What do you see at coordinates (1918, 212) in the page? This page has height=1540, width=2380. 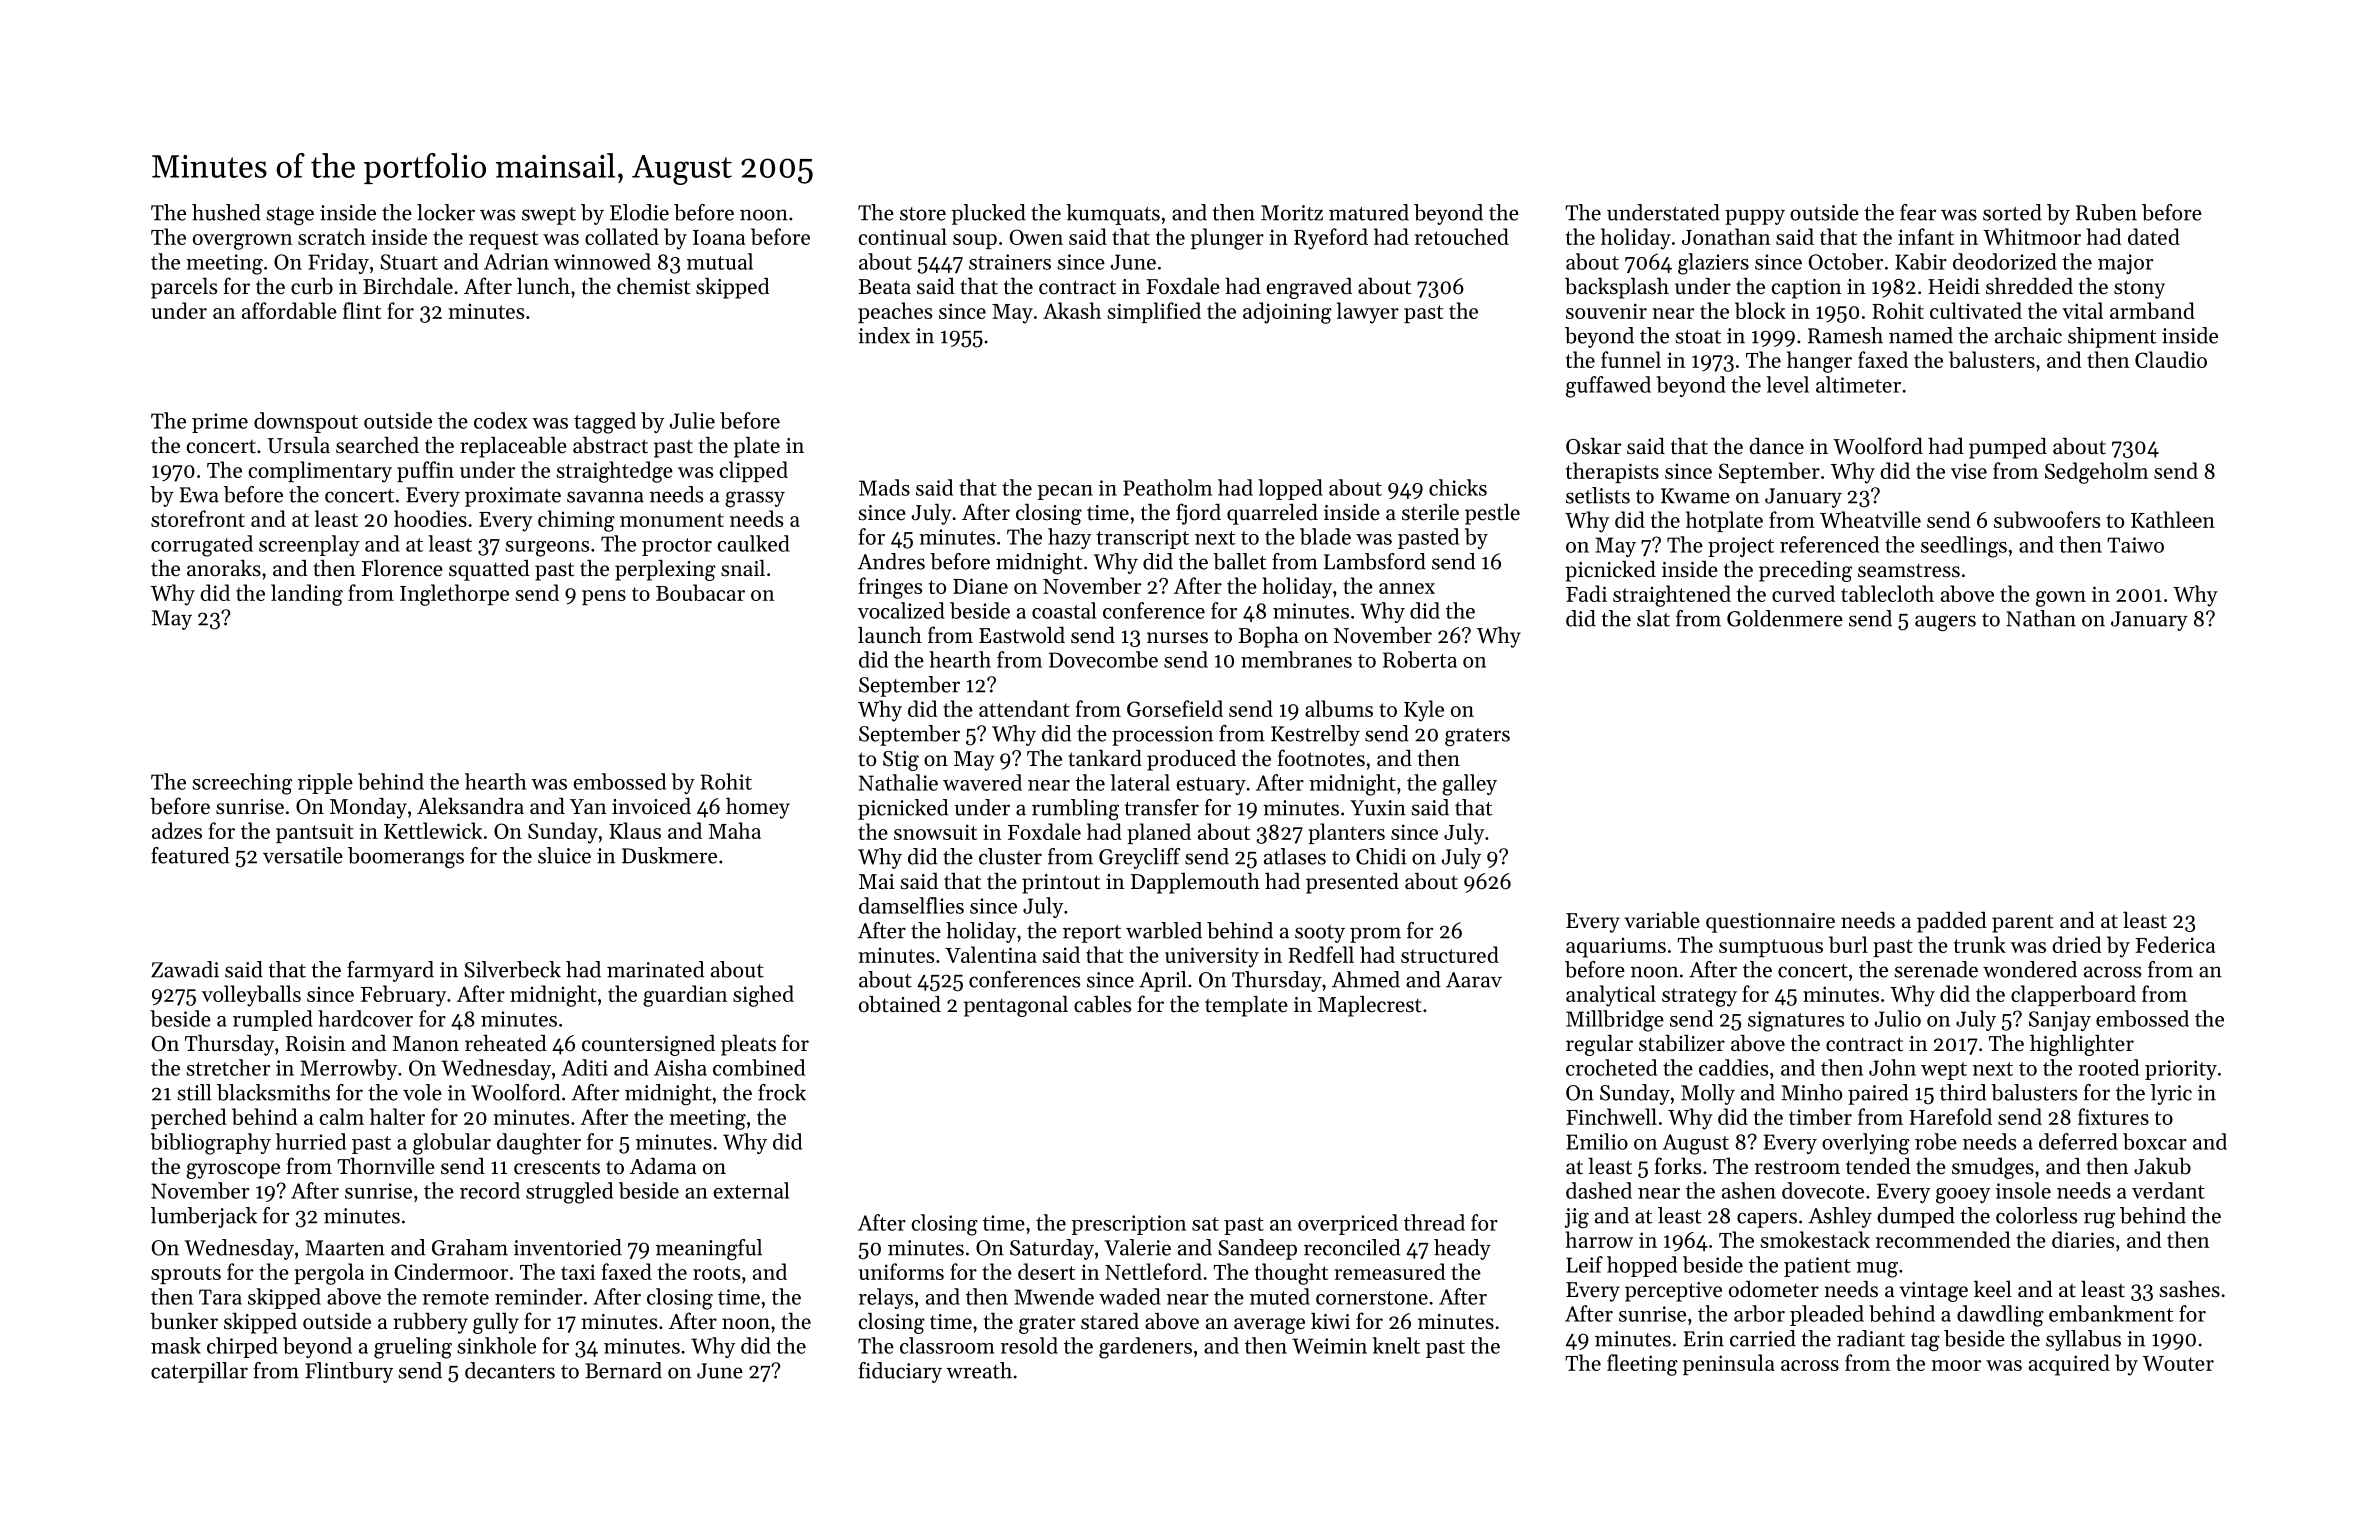 I see `fear` at bounding box center [1918, 212].
